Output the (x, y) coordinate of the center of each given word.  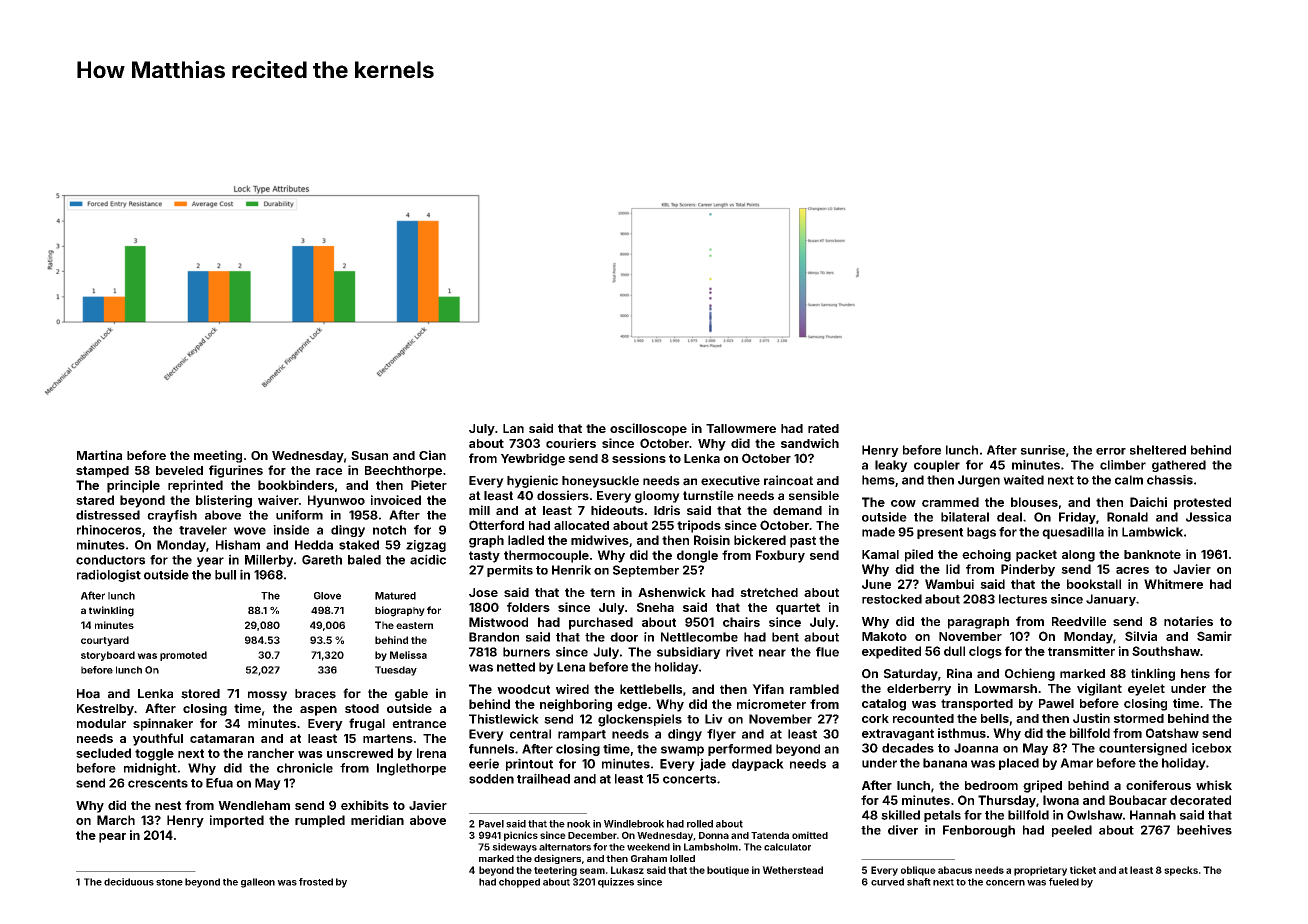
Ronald (1127, 517)
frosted (316, 882)
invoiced (396, 500)
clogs (985, 652)
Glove (327, 596)
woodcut (523, 689)
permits (510, 571)
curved (887, 882)
